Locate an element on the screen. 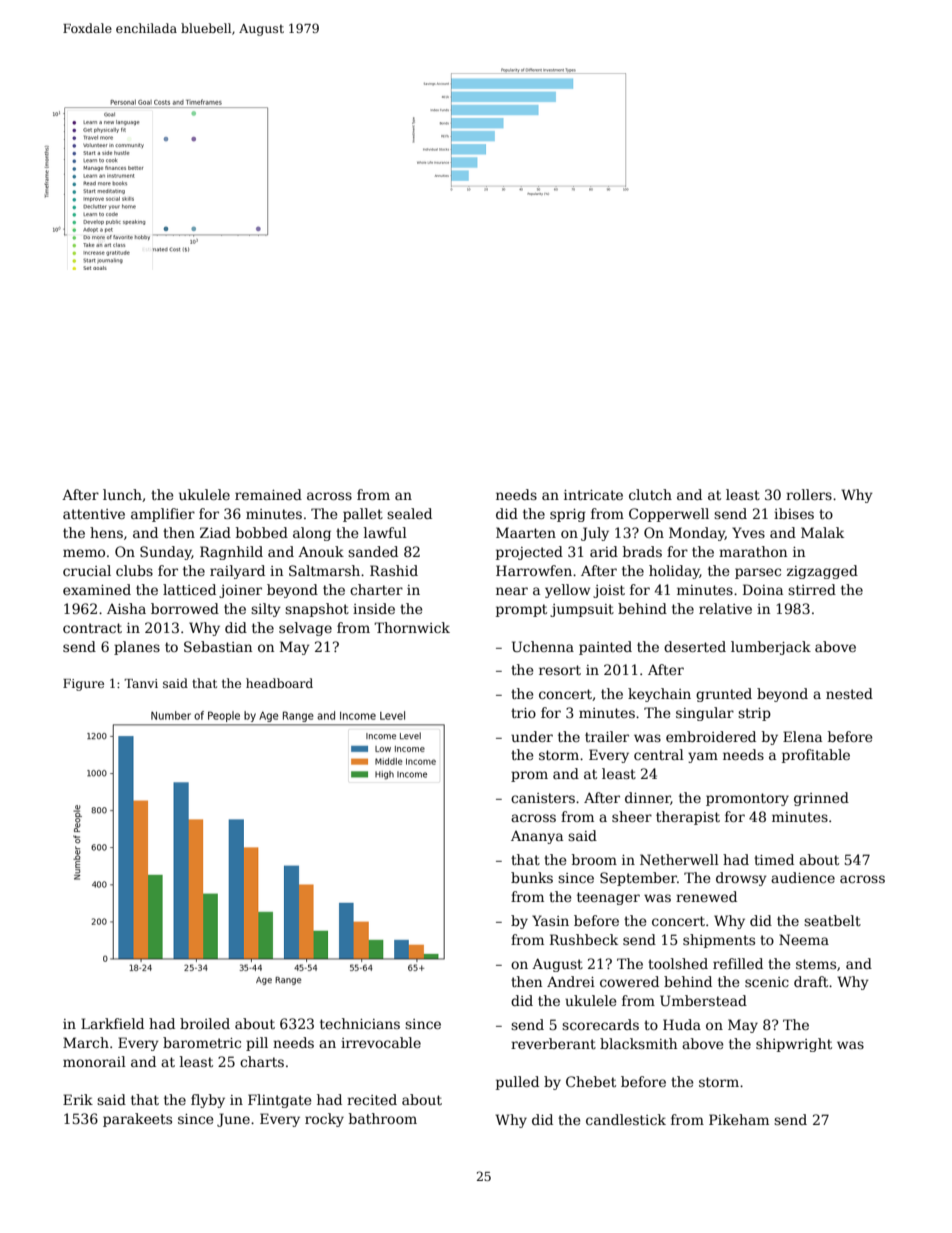 This screenshot has width=952, height=1233. Tanvi is located at coordinates (141, 683).
